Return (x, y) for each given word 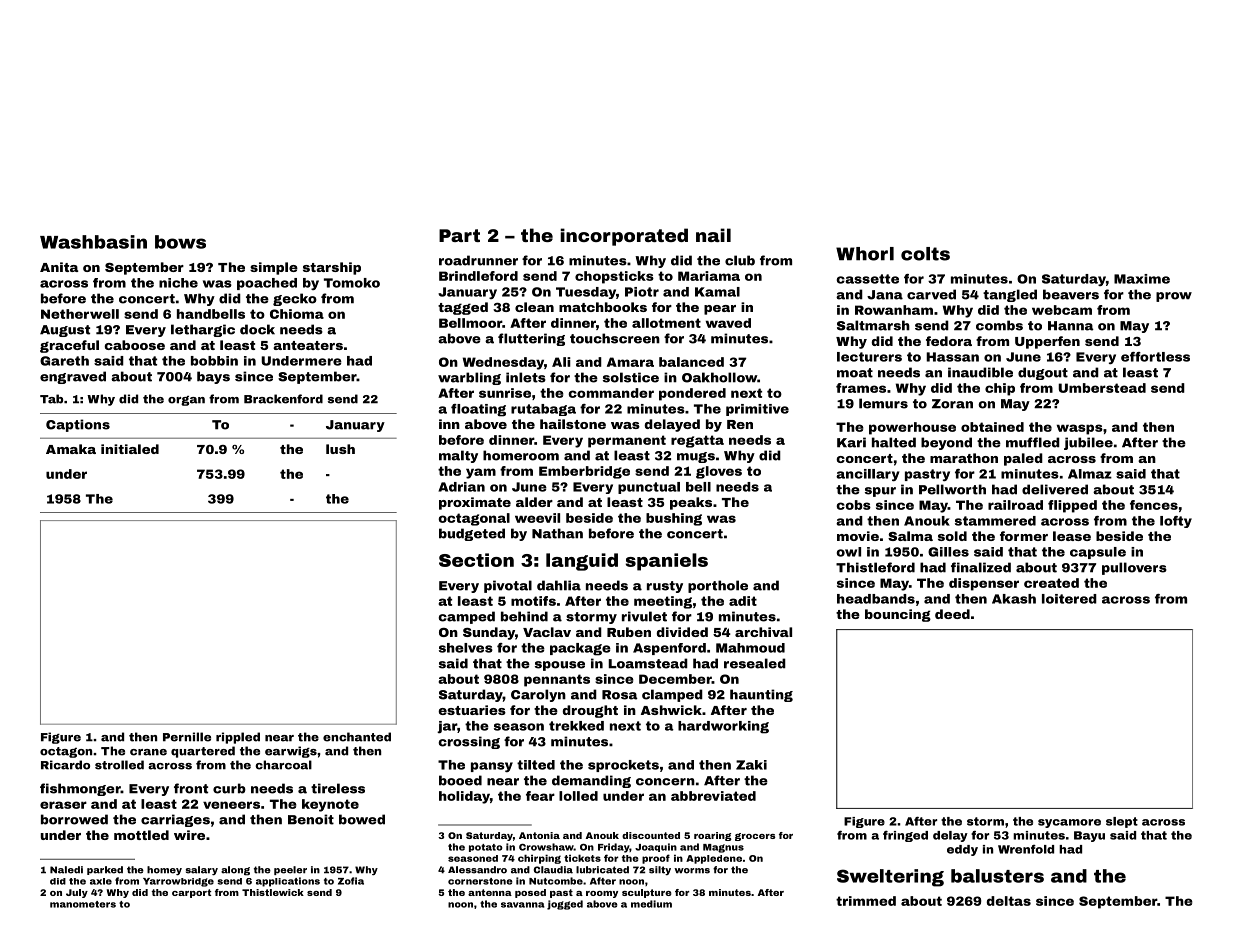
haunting (761, 695)
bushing (674, 519)
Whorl (865, 254)
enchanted (357, 737)
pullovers (1134, 568)
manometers (83, 904)
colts (925, 254)
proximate (475, 503)
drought (590, 711)
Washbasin (93, 242)
